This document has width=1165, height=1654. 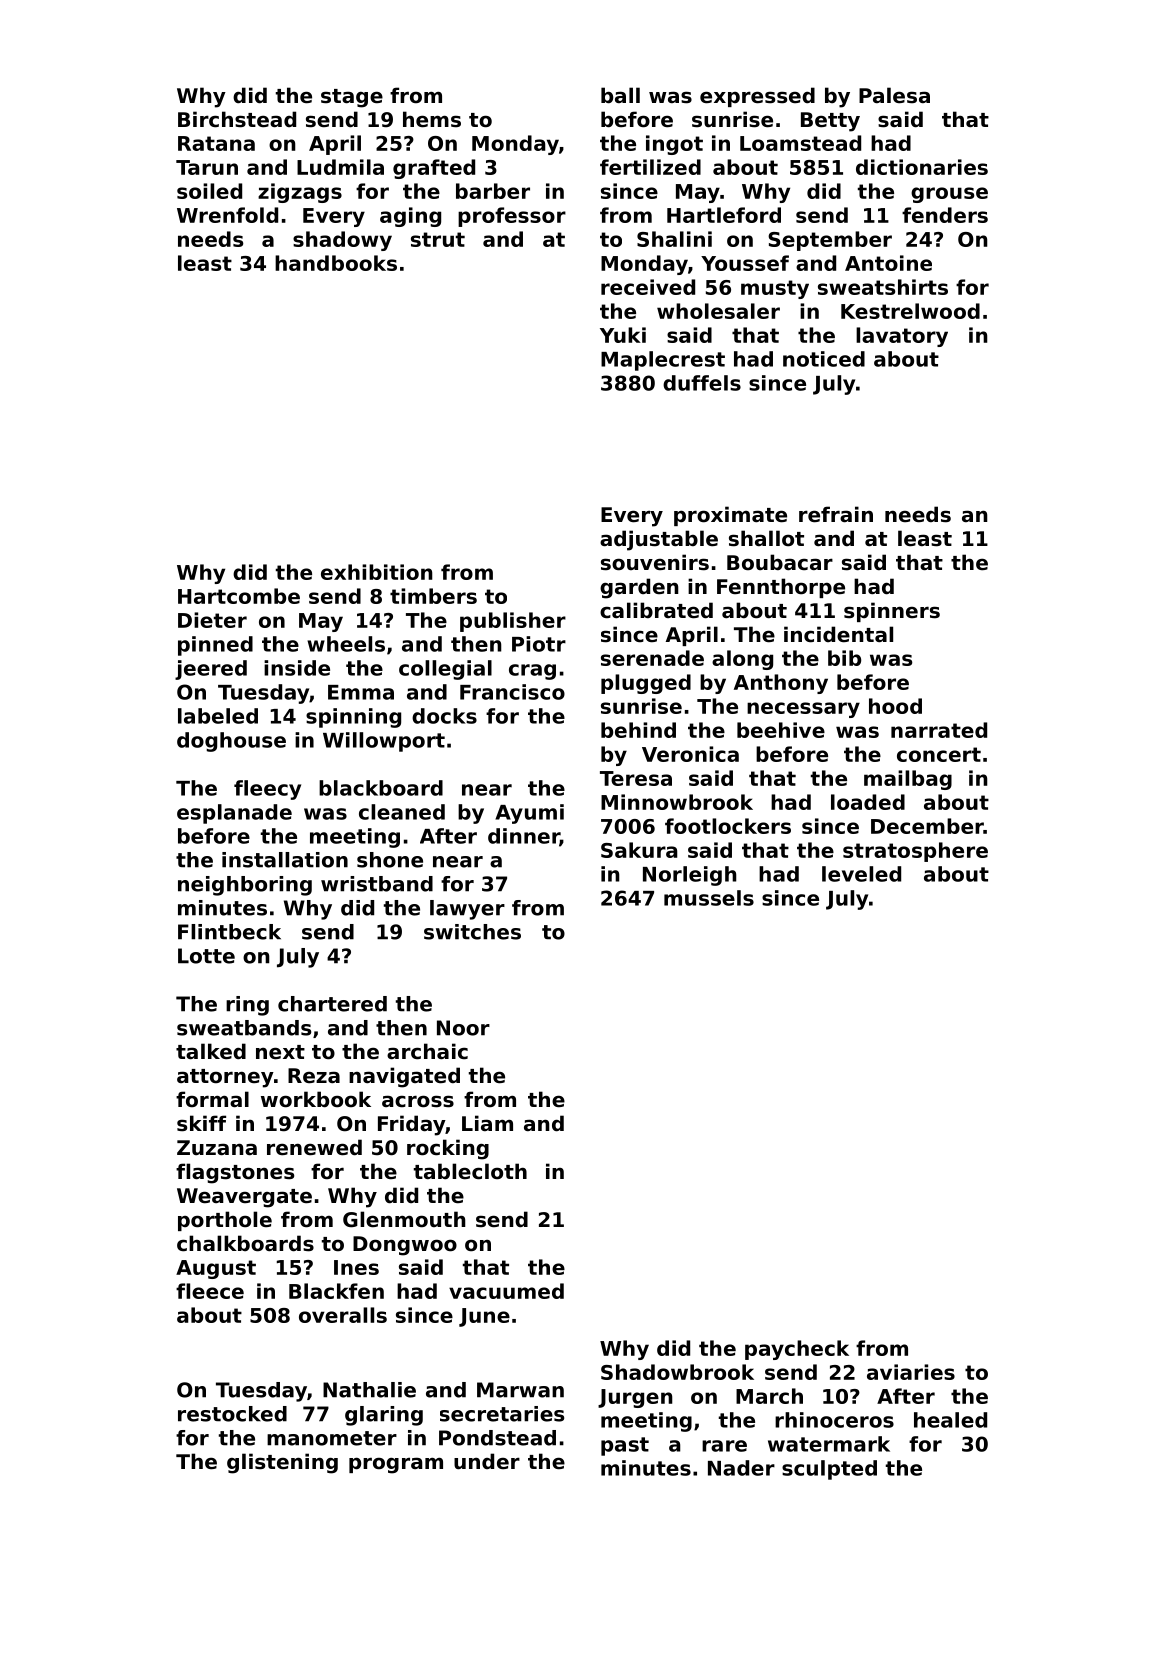 What do you see at coordinates (797, 1350) in the document?
I see `paycheck` at bounding box center [797, 1350].
